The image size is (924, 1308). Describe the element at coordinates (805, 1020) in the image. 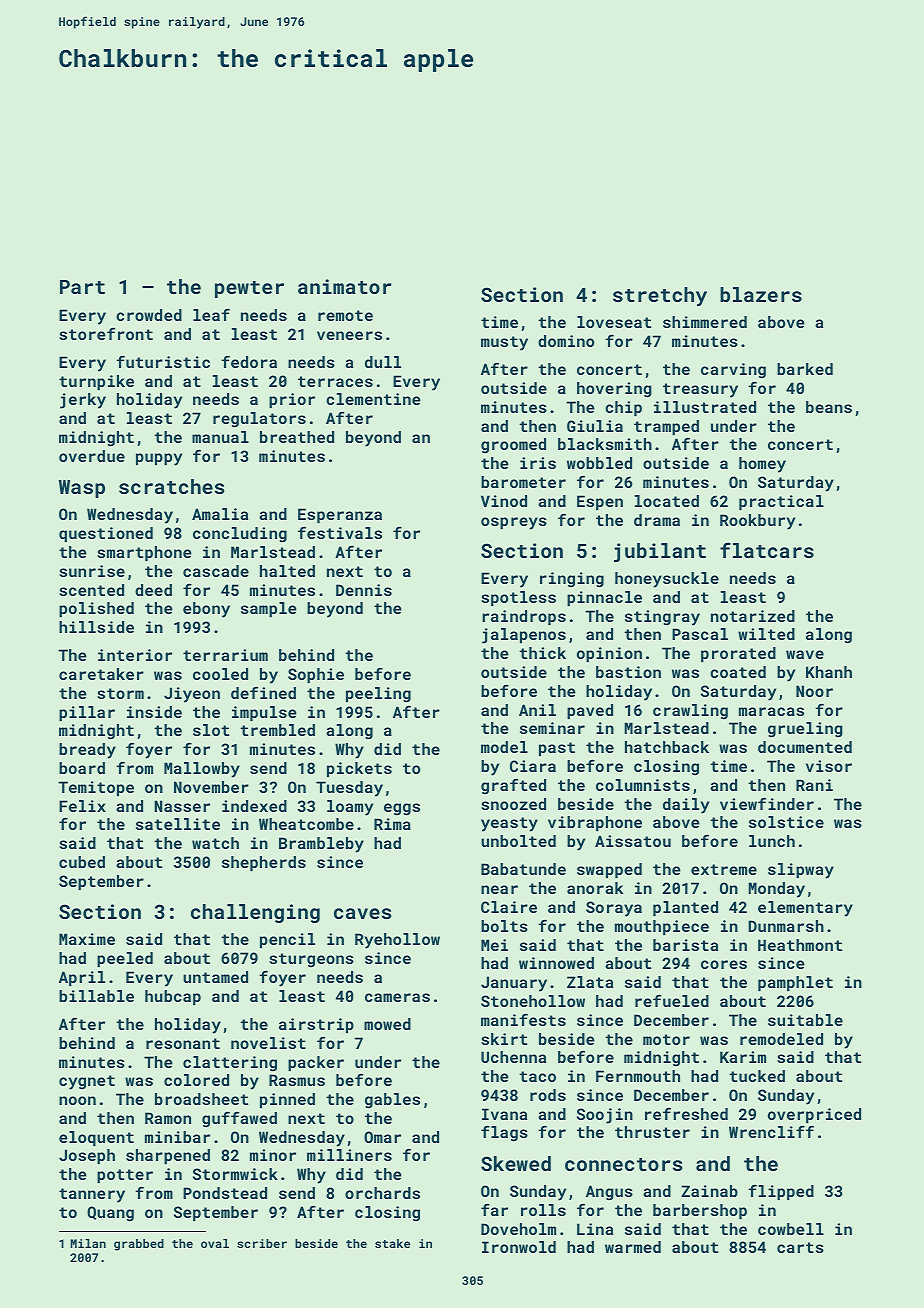

I see `suitable` at that location.
